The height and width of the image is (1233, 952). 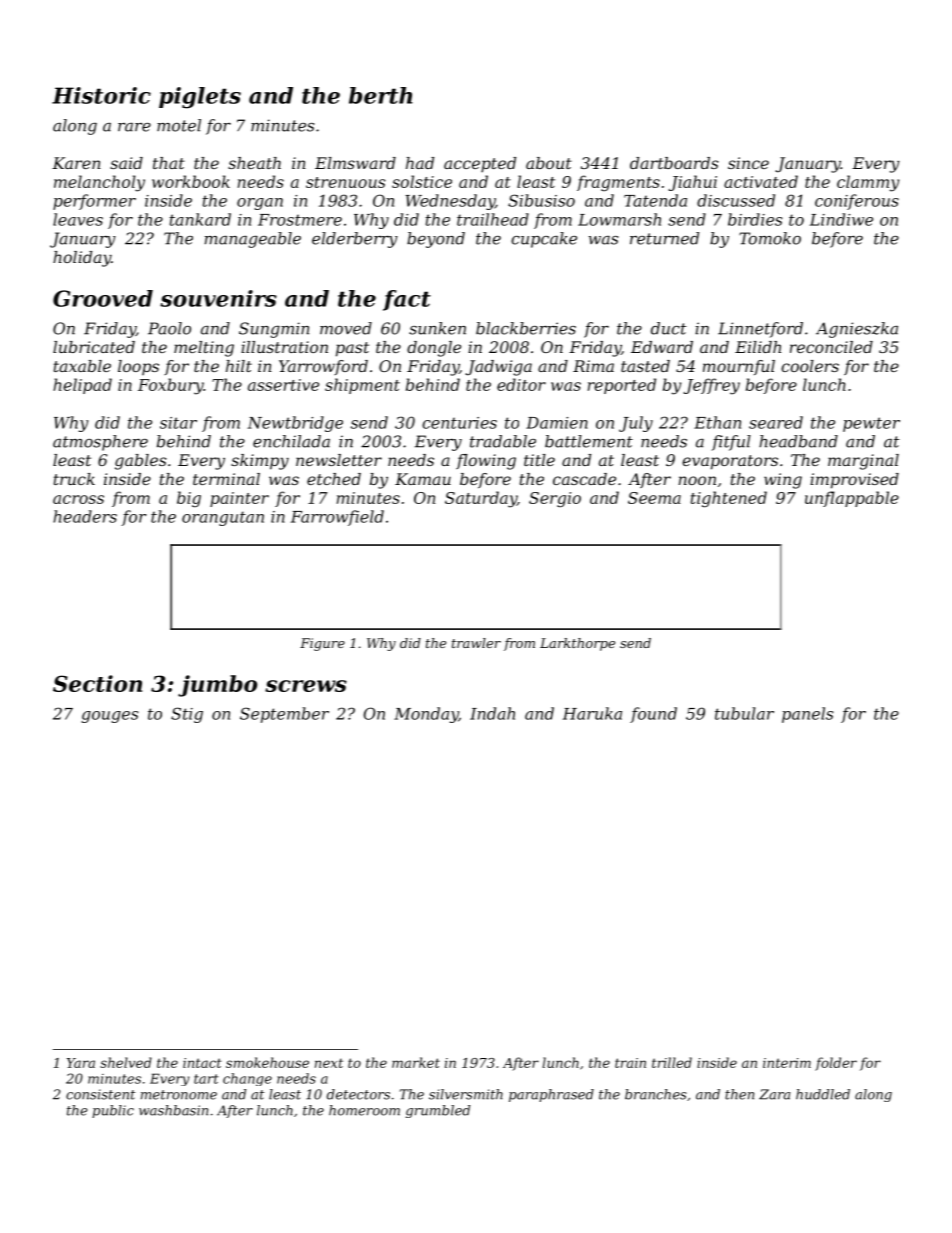 What do you see at coordinates (337, 518) in the image?
I see `Farrowfield` at bounding box center [337, 518].
